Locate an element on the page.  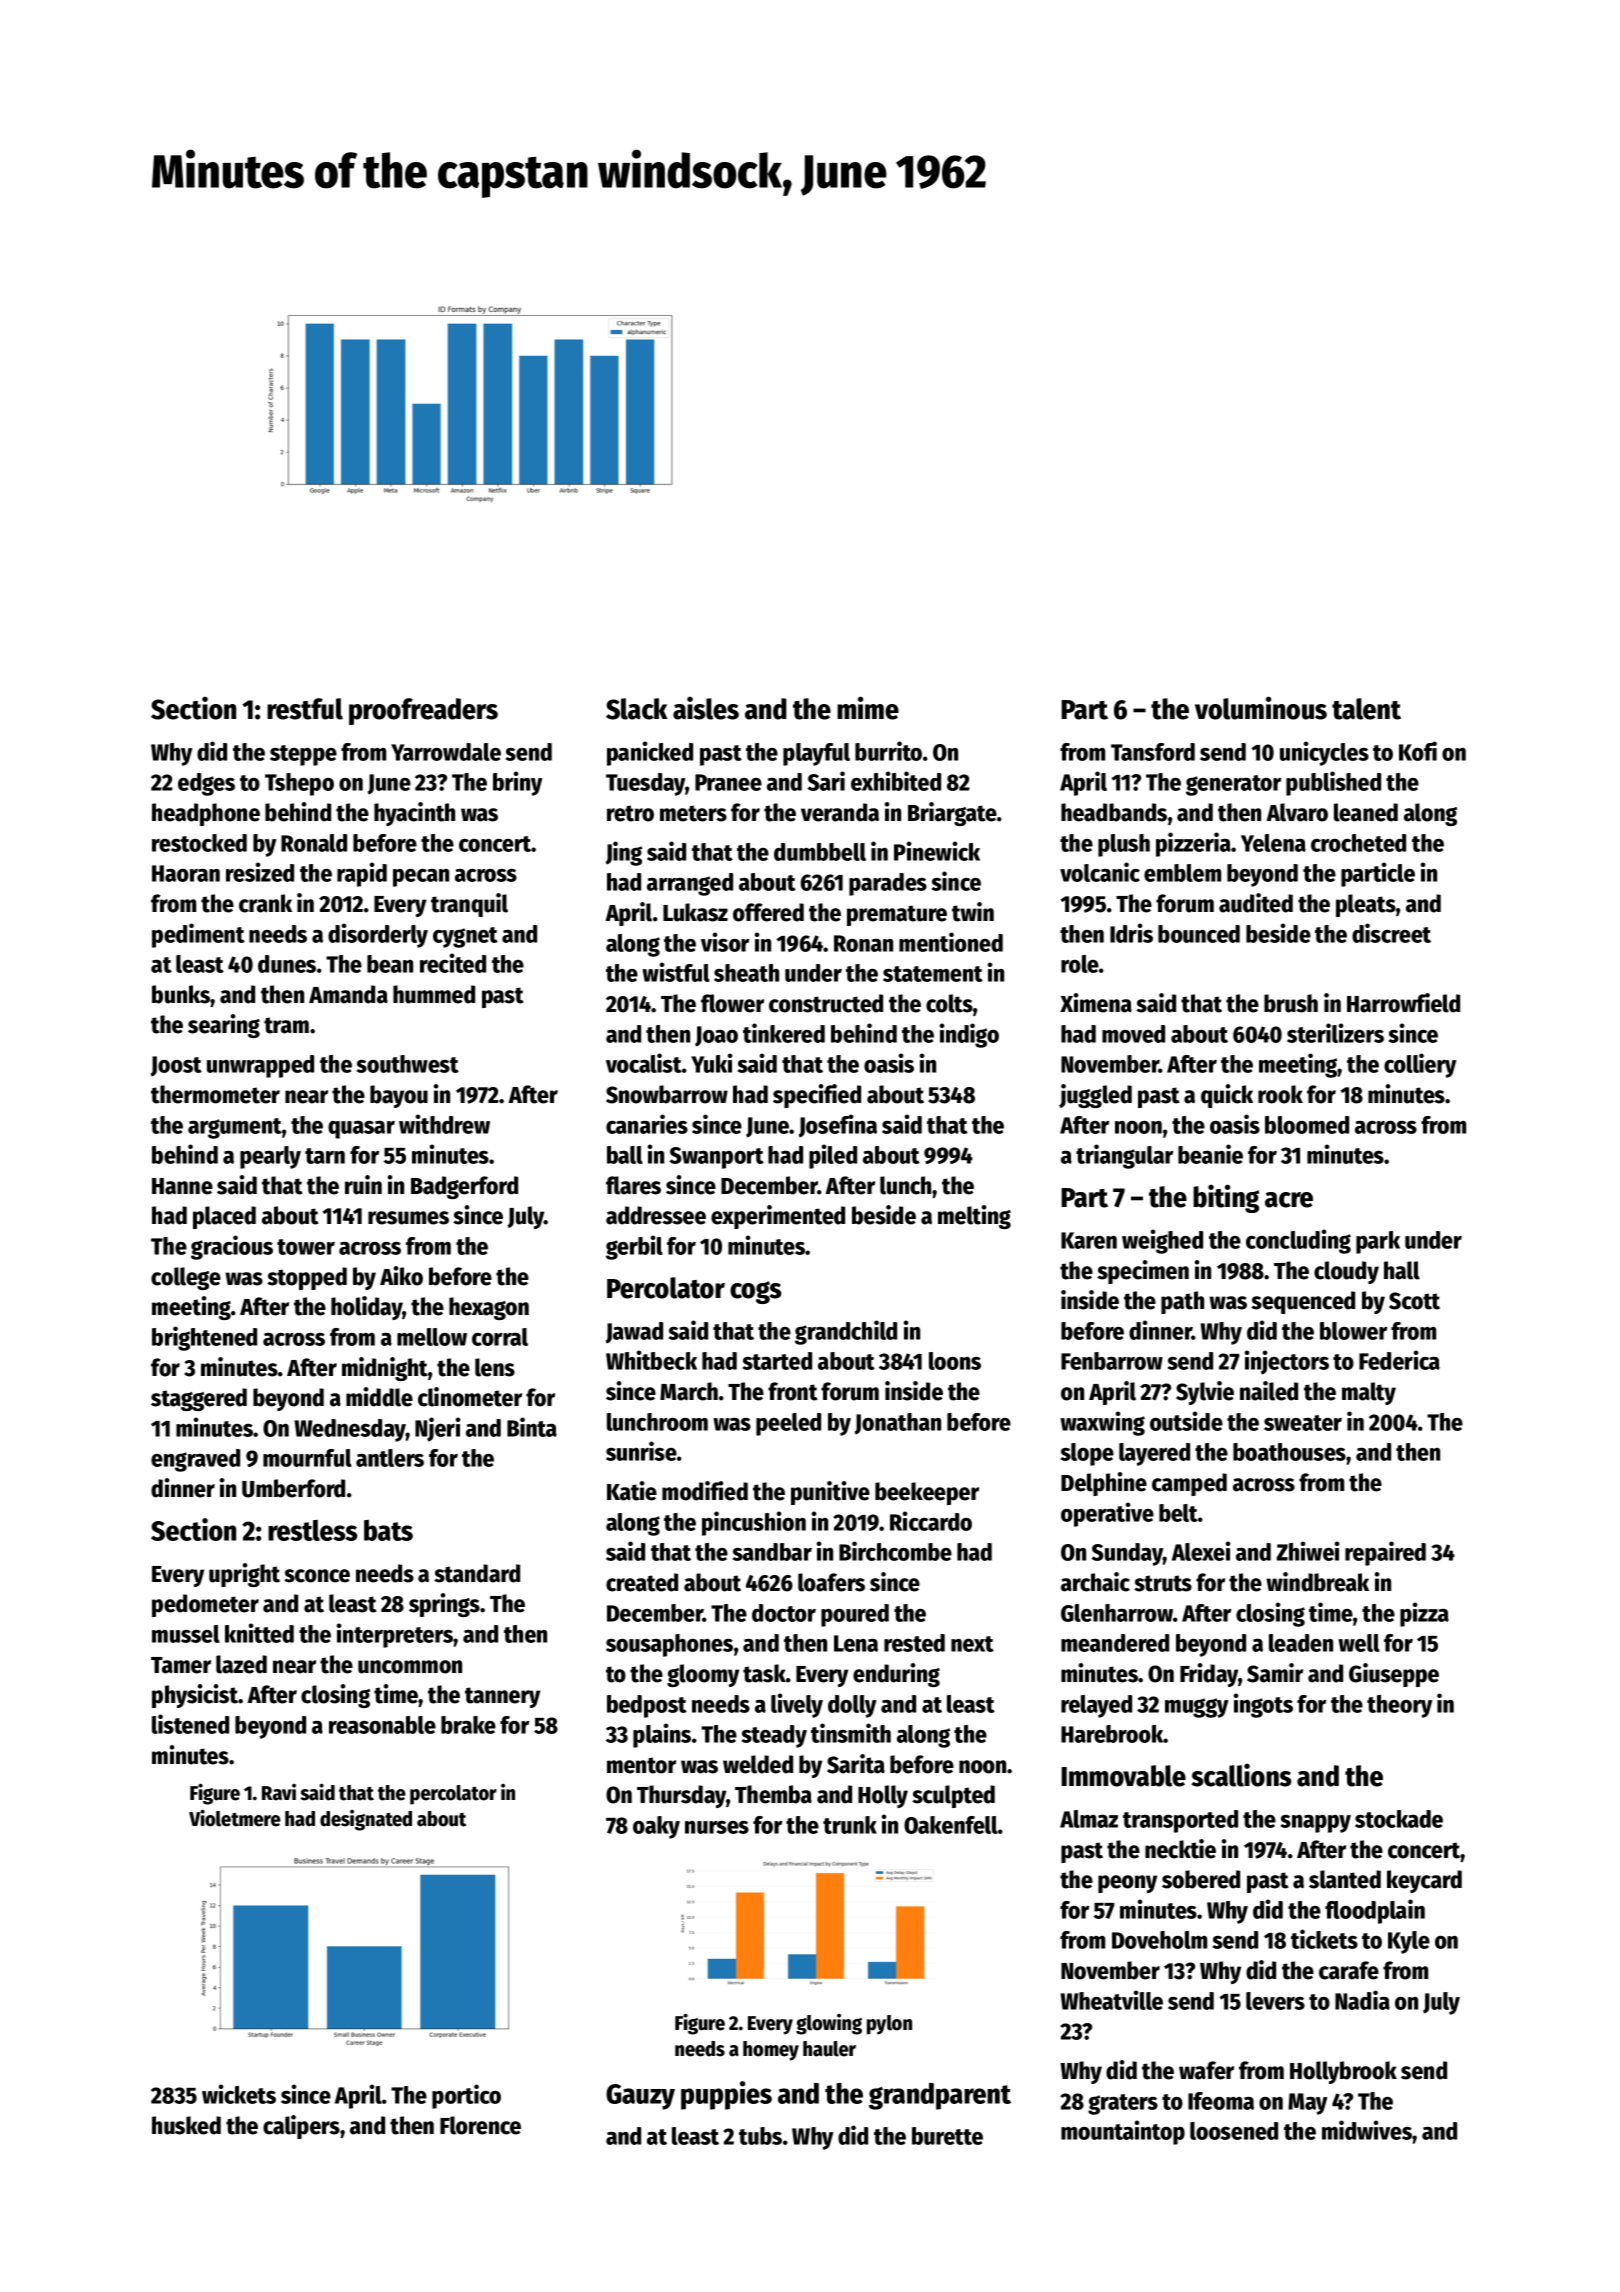
concluding is located at coordinates (1298, 1241).
